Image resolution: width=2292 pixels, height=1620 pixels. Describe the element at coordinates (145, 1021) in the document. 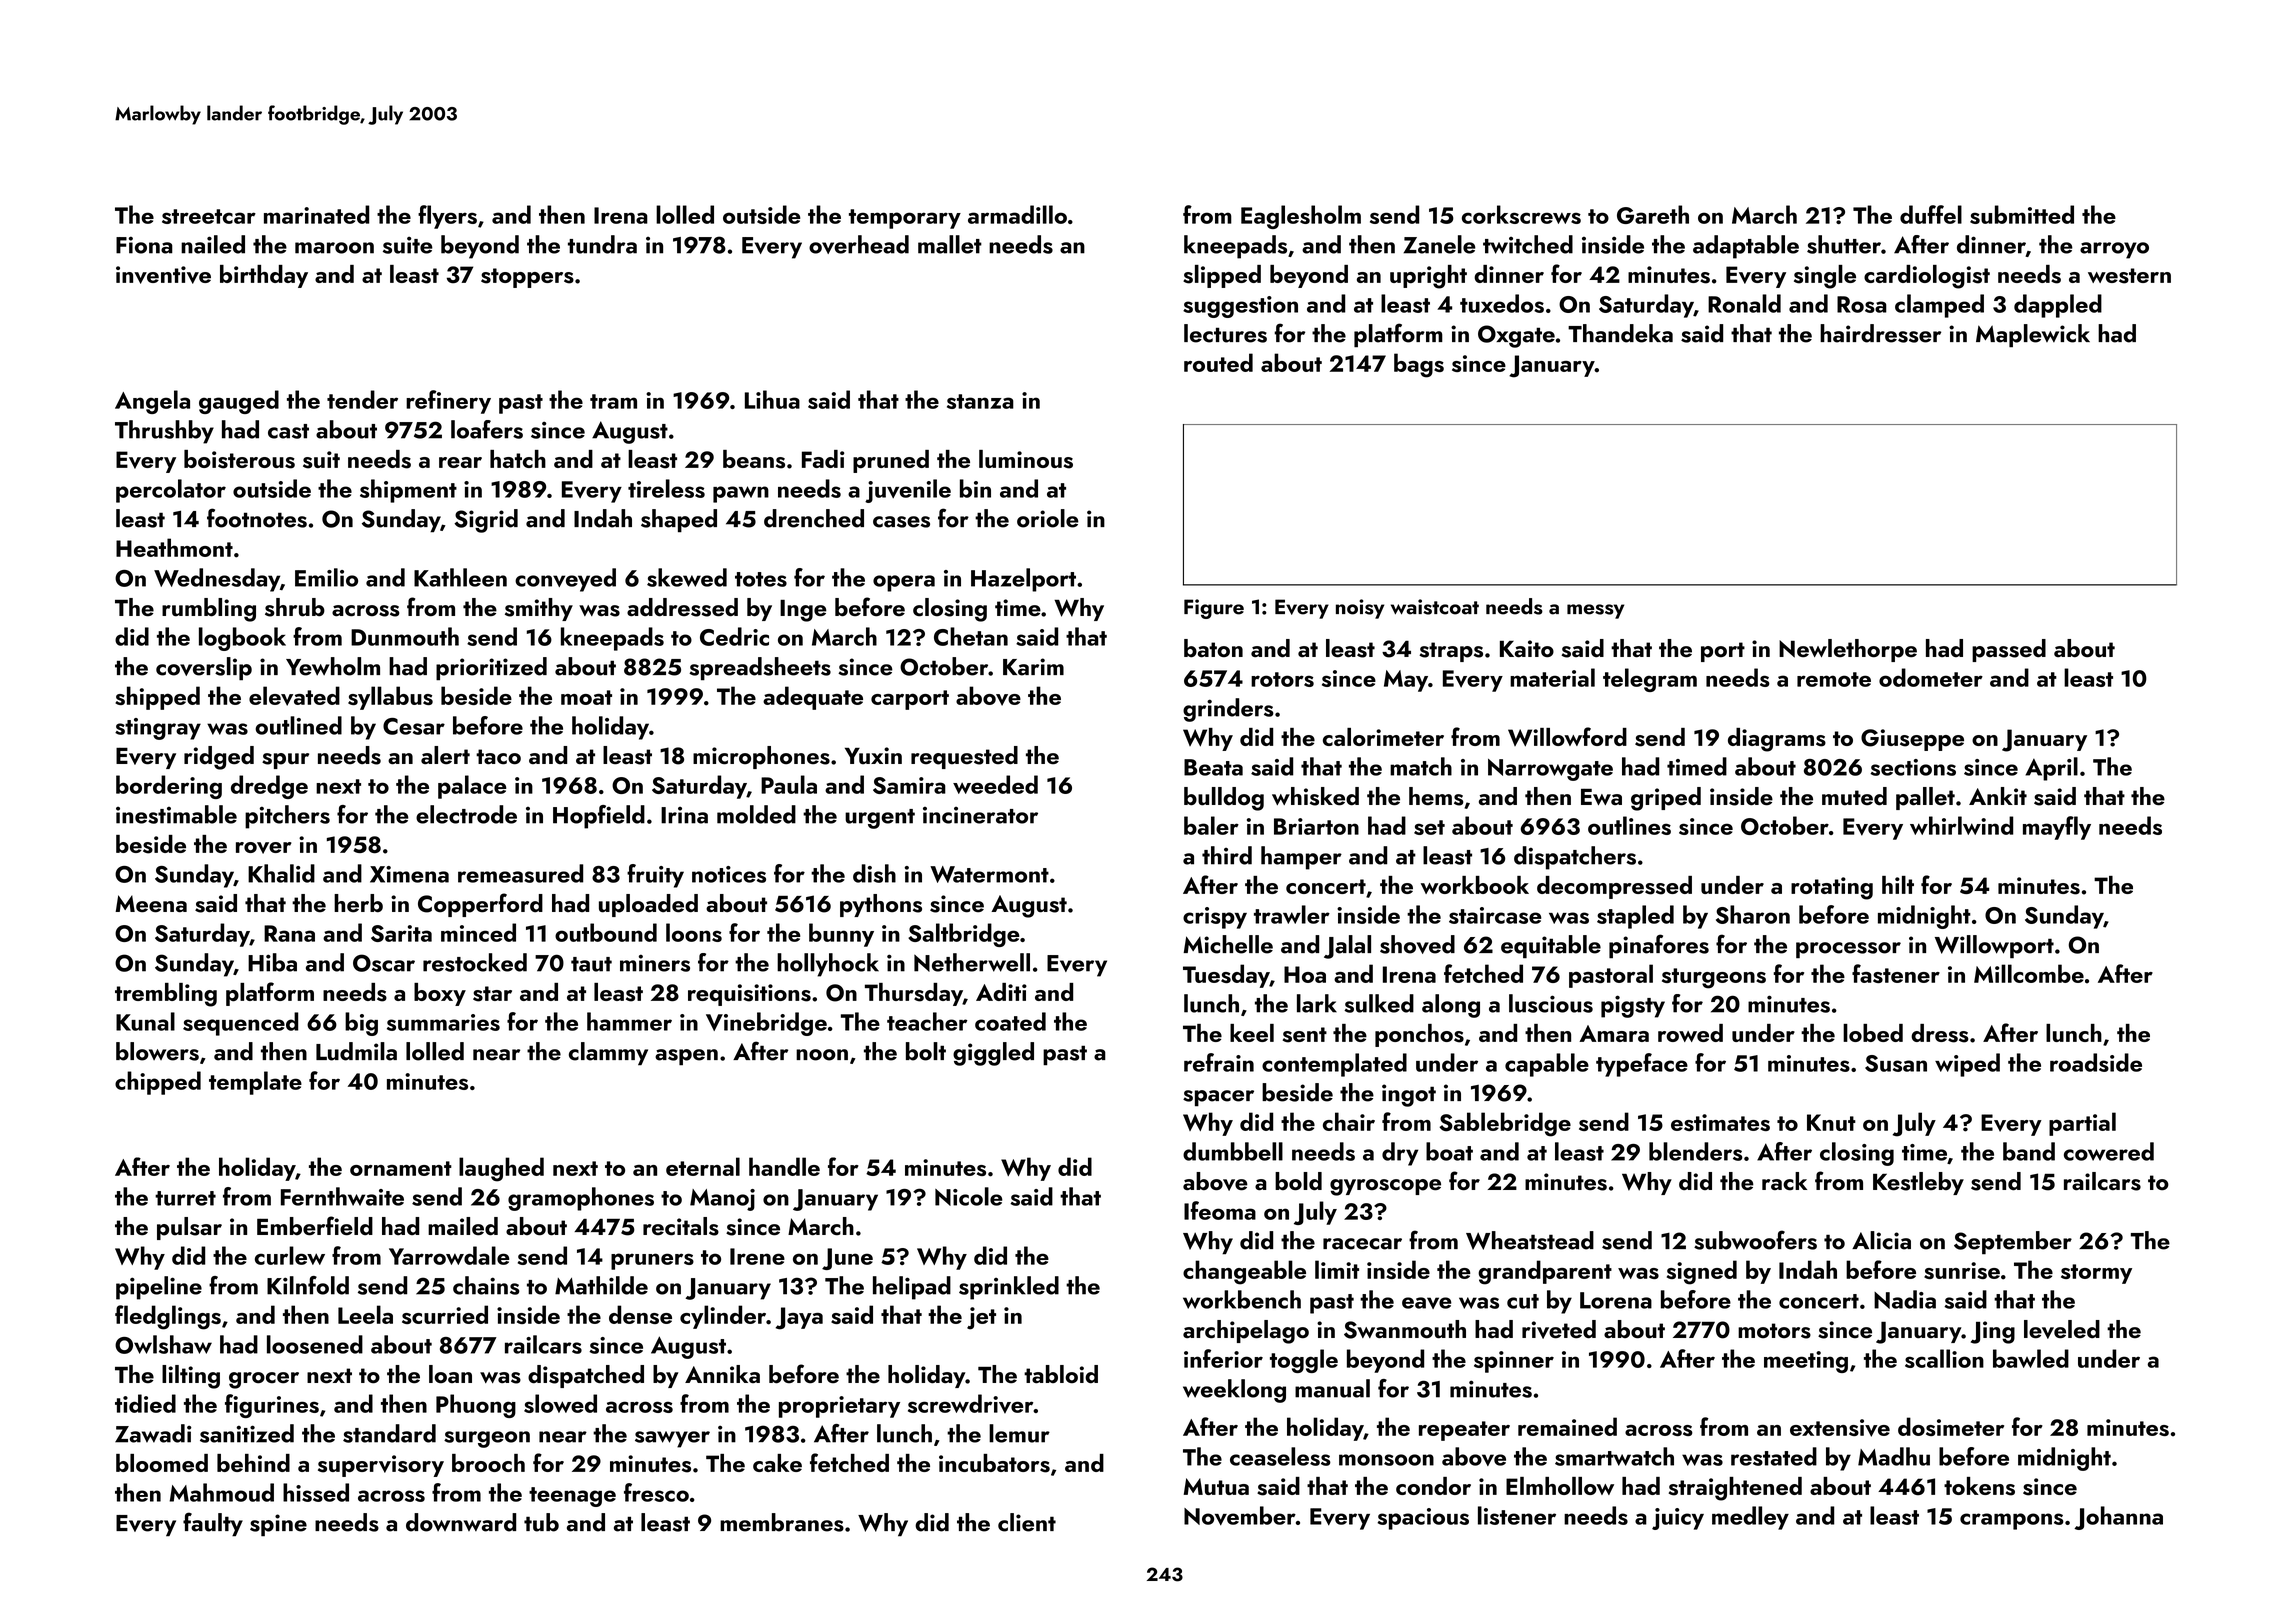

I see `Kunal` at that location.
